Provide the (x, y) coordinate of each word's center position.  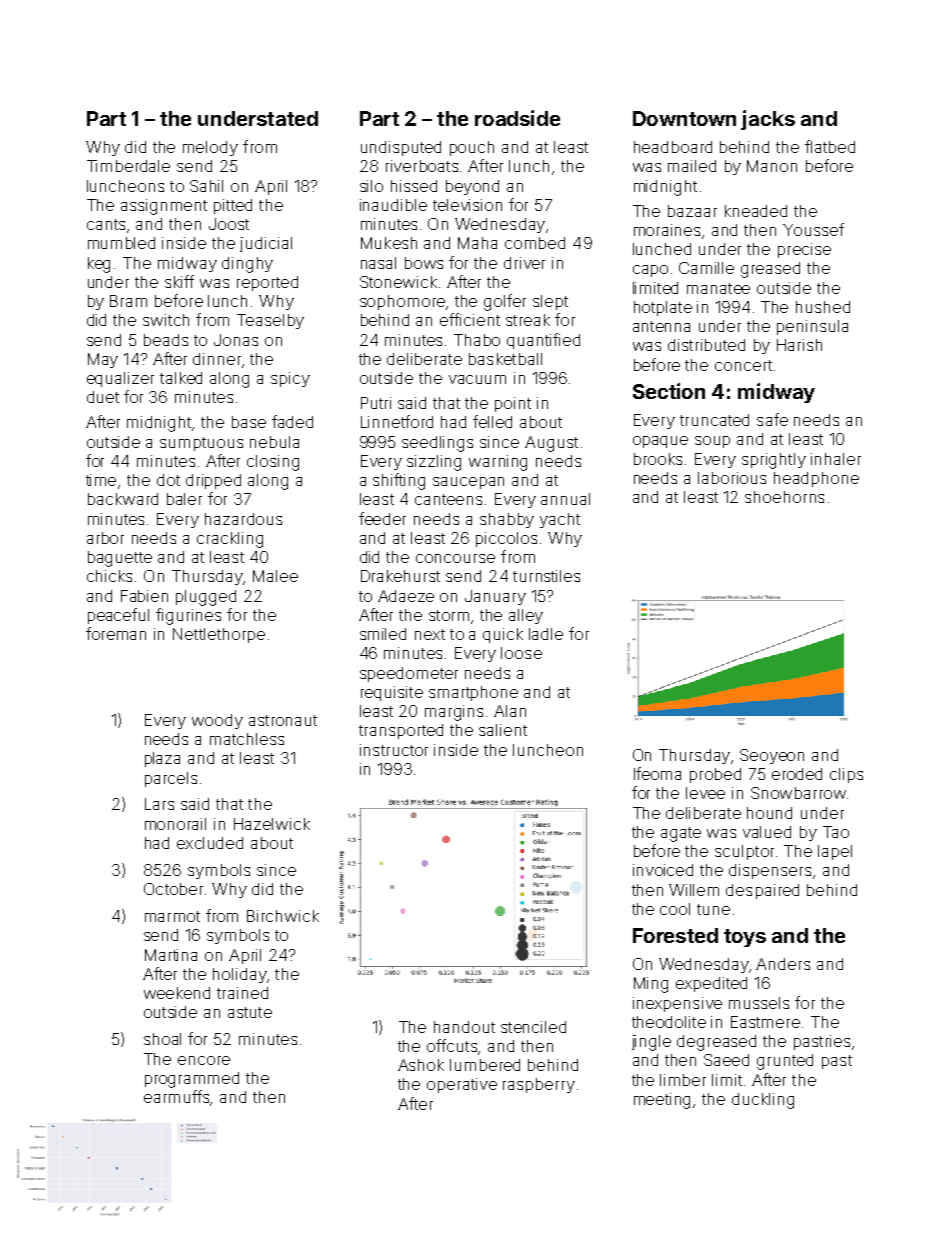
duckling (763, 1101)
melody (210, 148)
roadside (517, 118)
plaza (162, 759)
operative (462, 1085)
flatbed (830, 146)
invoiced (663, 870)
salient (503, 730)
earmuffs (176, 1096)
